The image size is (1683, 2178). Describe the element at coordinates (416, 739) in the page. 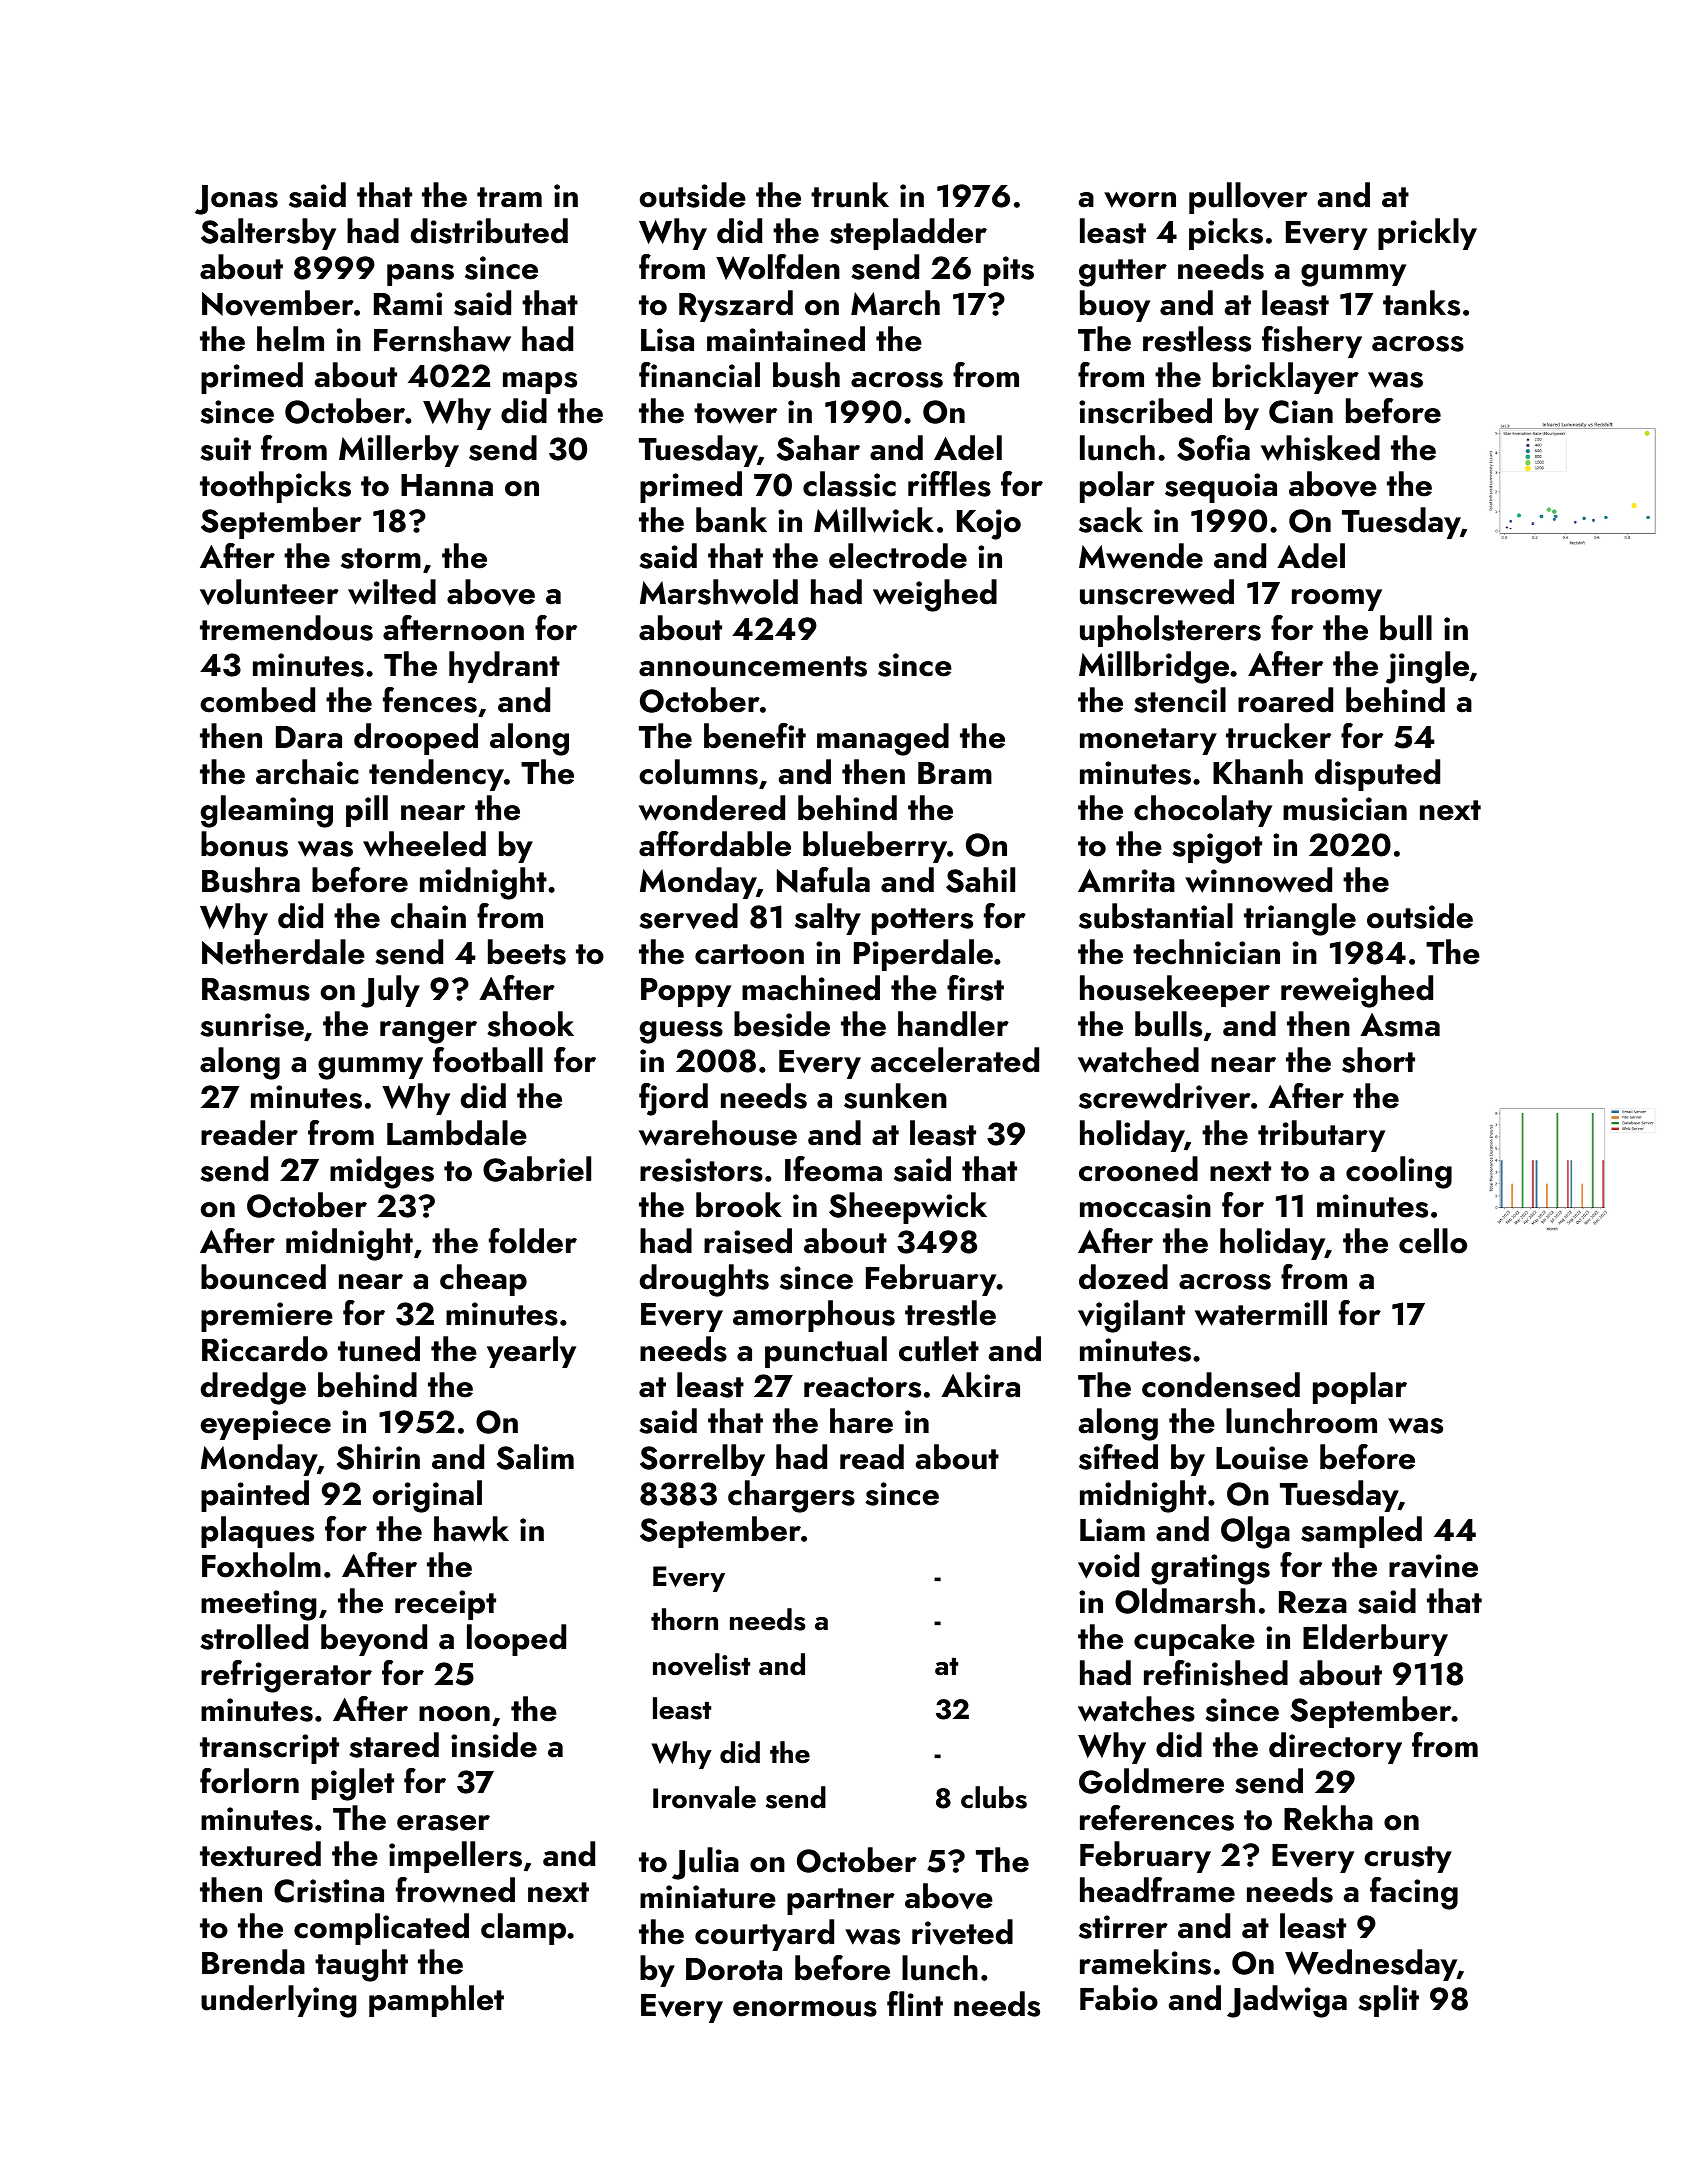

I see `drooped` at that location.
